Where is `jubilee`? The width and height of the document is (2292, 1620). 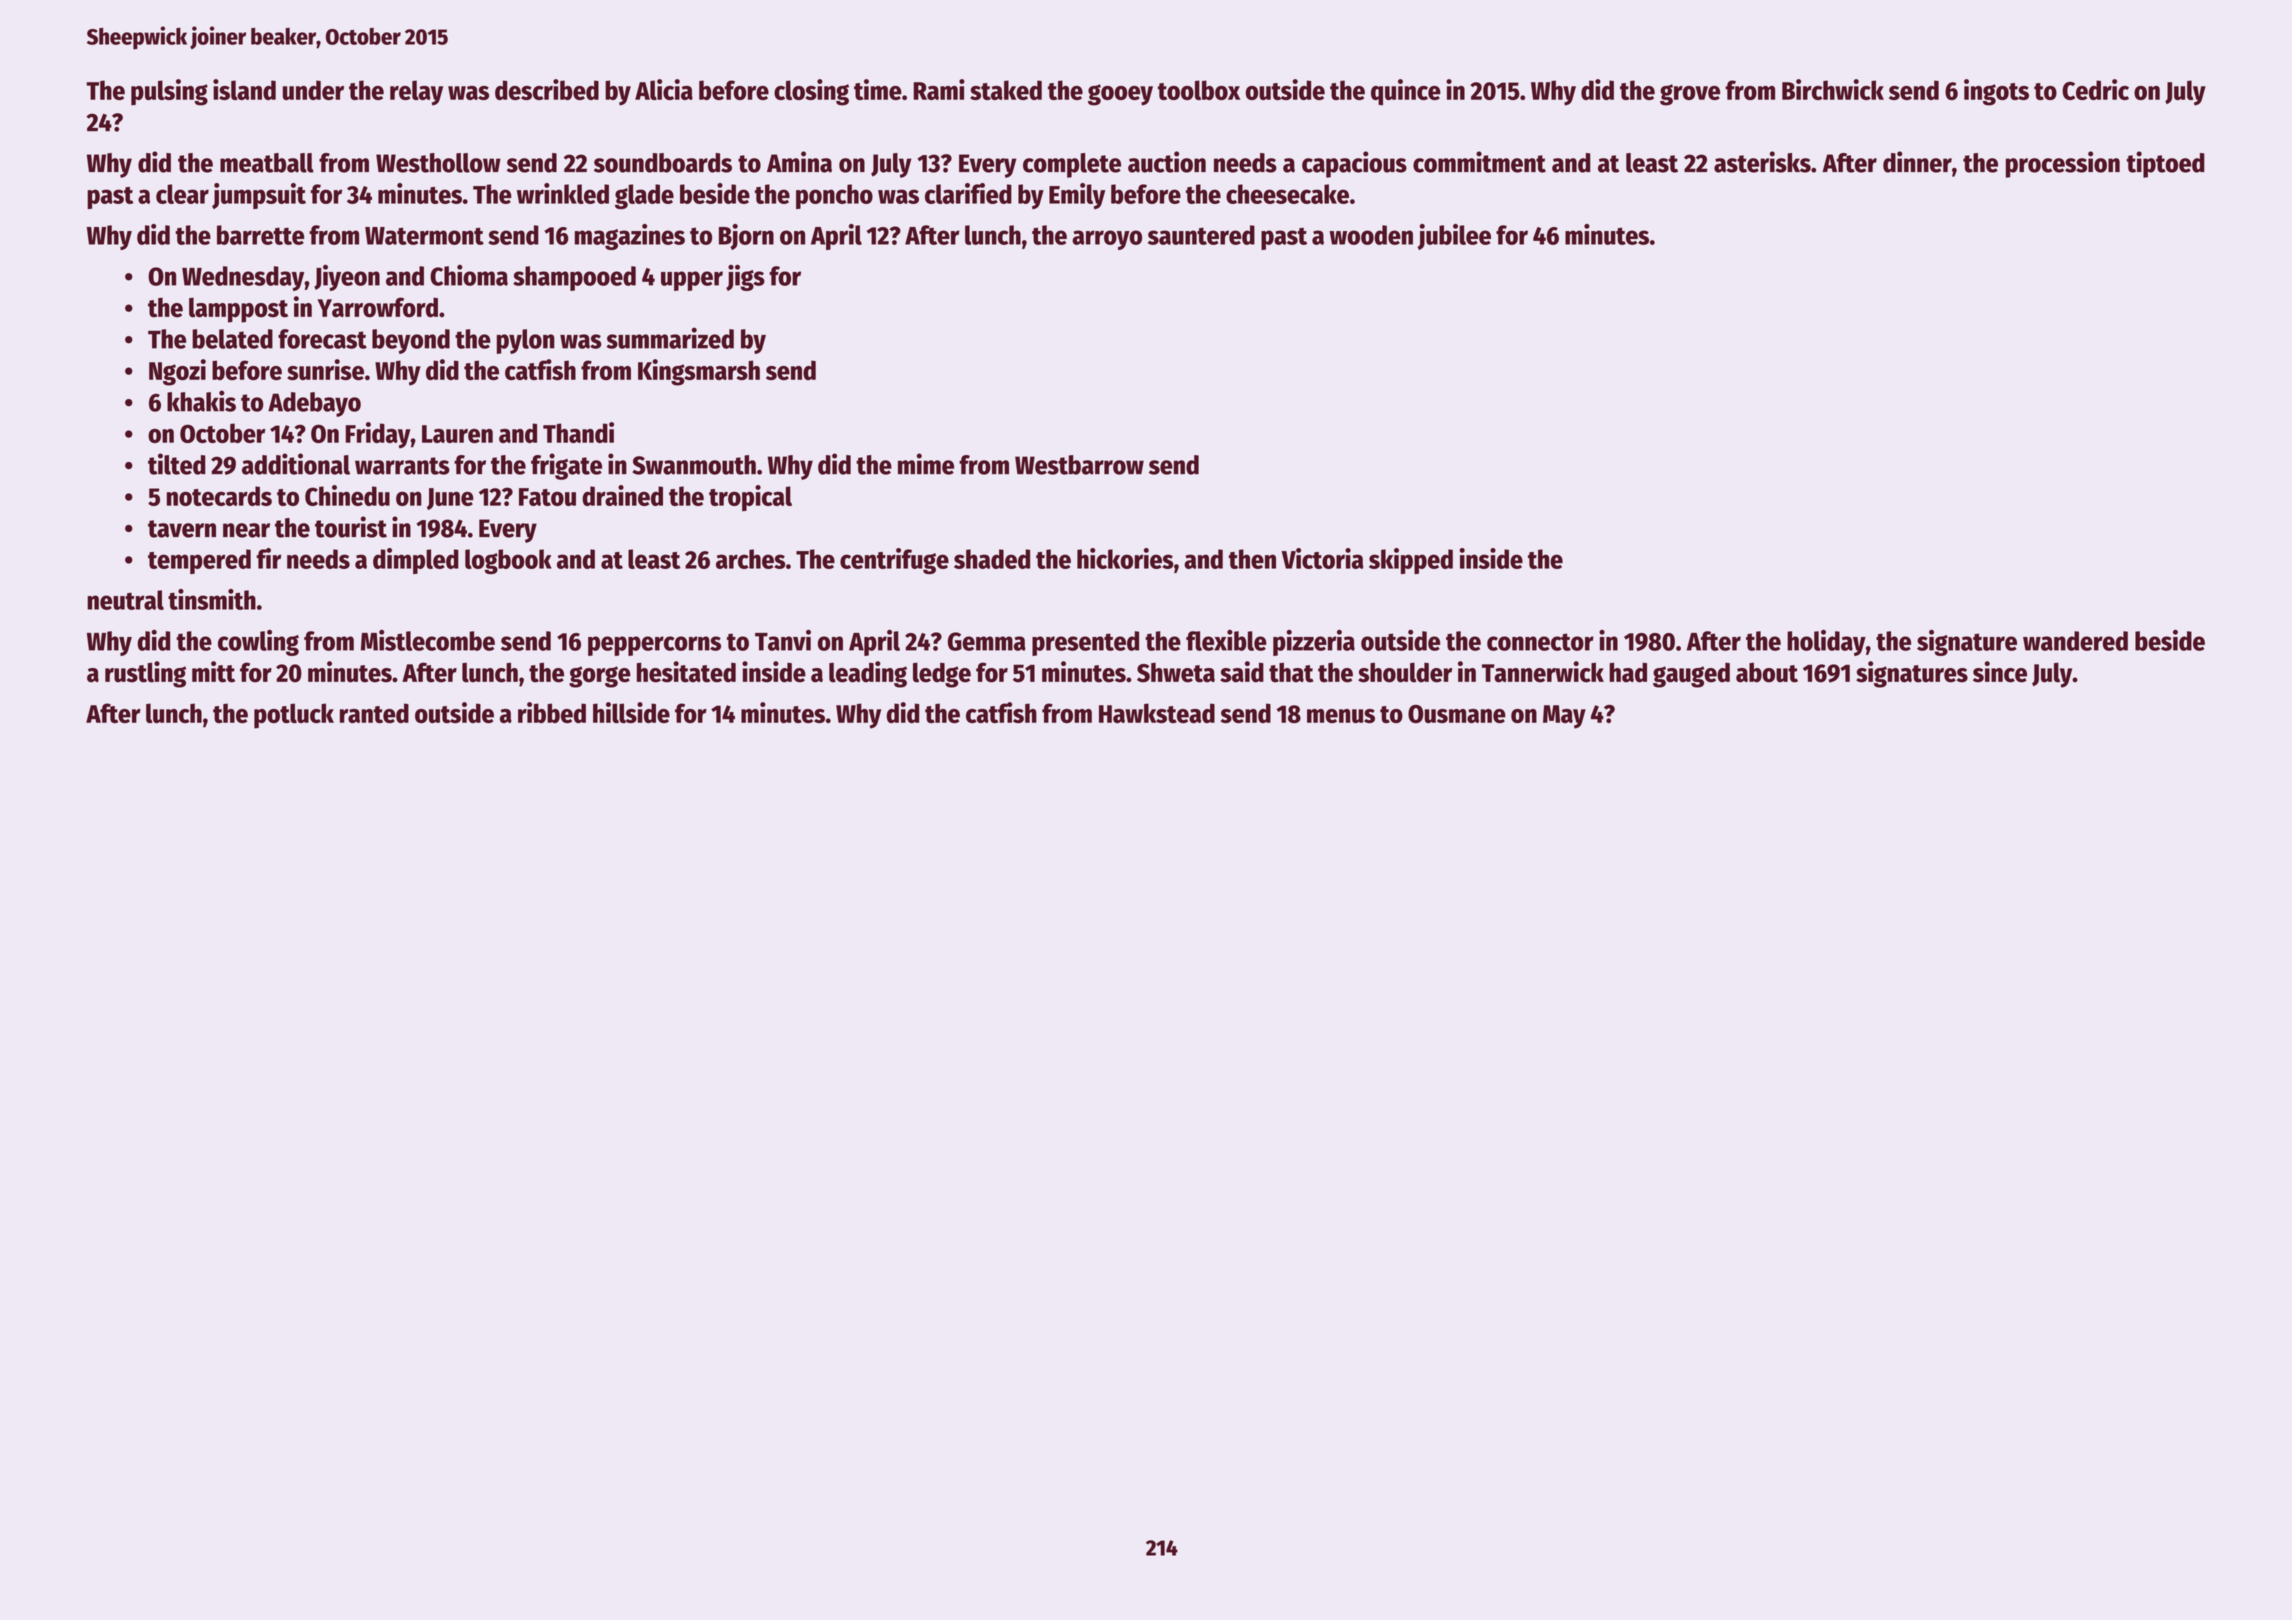
jubilee is located at coordinates (1454, 237).
